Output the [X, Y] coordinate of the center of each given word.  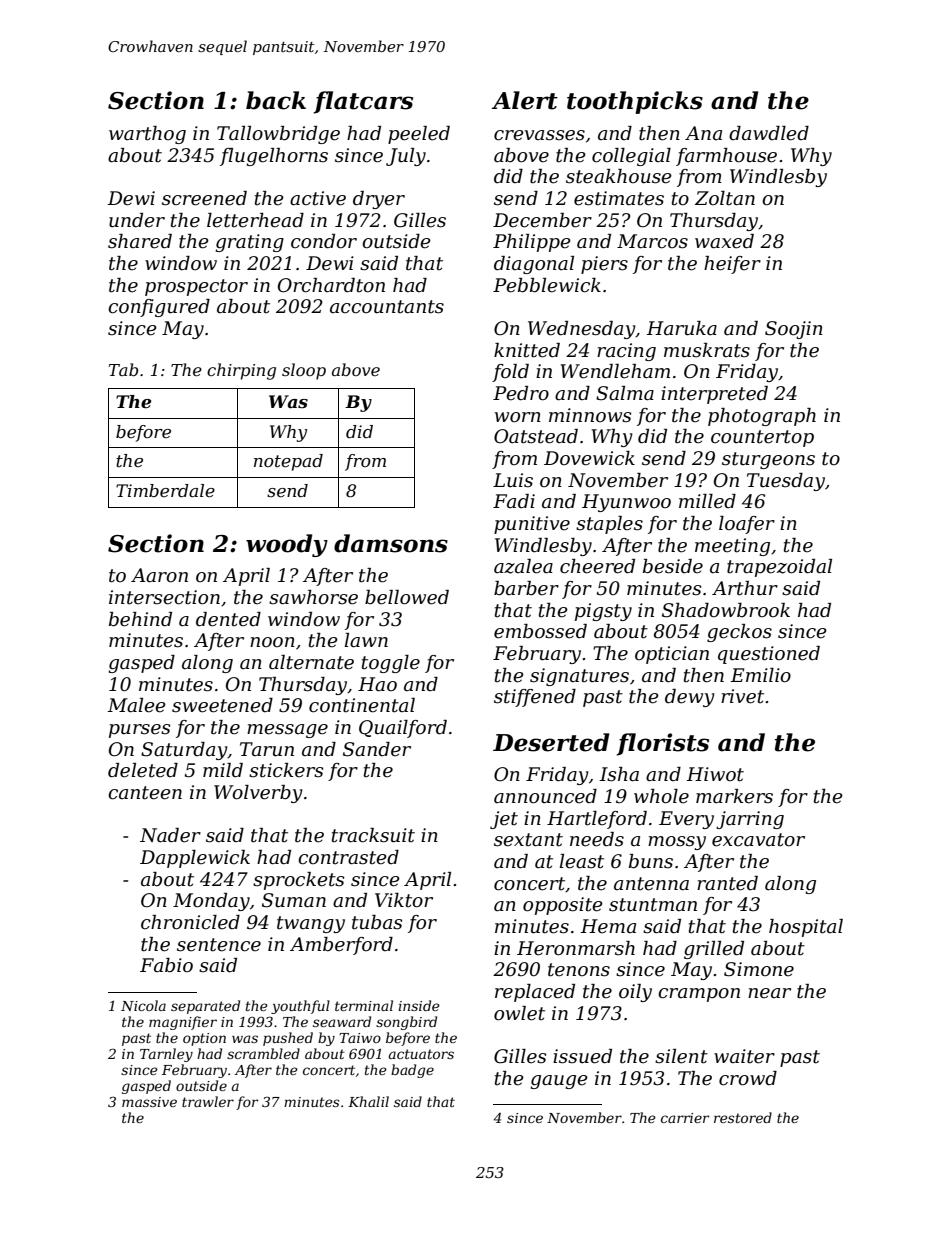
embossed [540, 631]
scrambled [263, 1053]
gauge [559, 1082]
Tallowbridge [278, 135]
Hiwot [715, 774]
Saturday [184, 751]
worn [518, 417]
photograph [762, 417]
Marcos [652, 241]
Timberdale [165, 491]
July [406, 157]
